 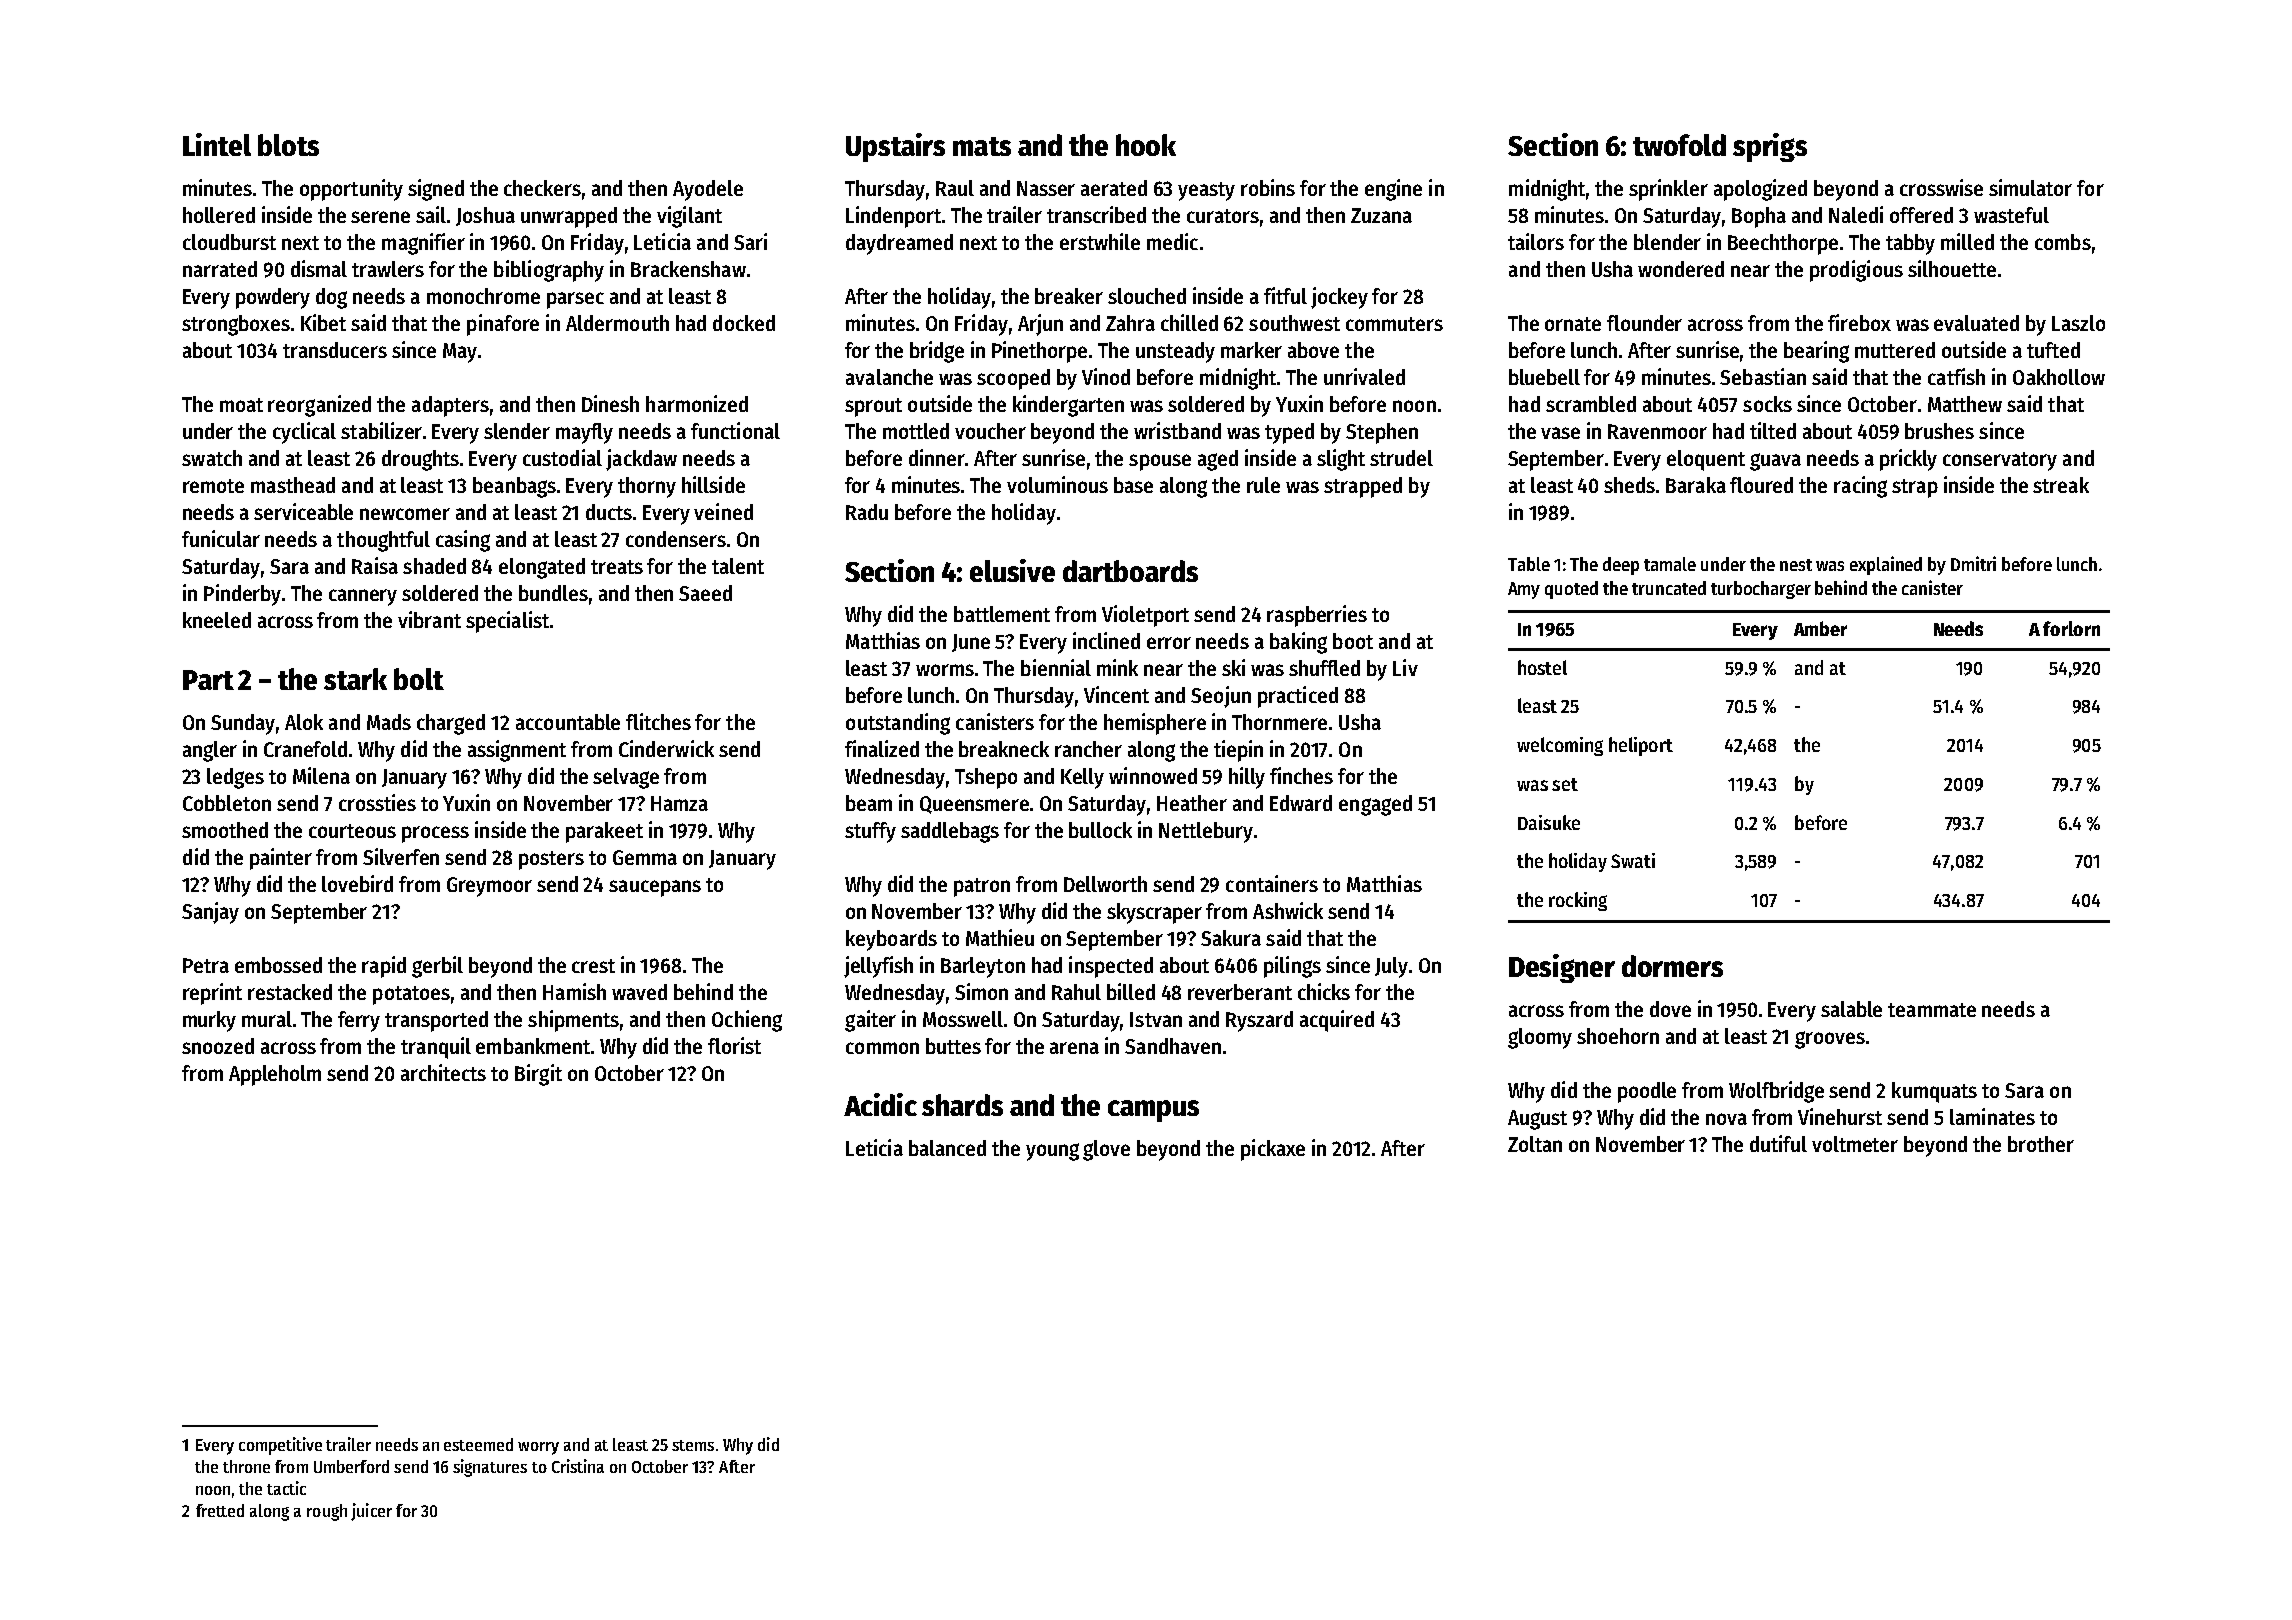 What do you see at coordinates (2059, 377) in the page?
I see `Oakhollow` at bounding box center [2059, 377].
